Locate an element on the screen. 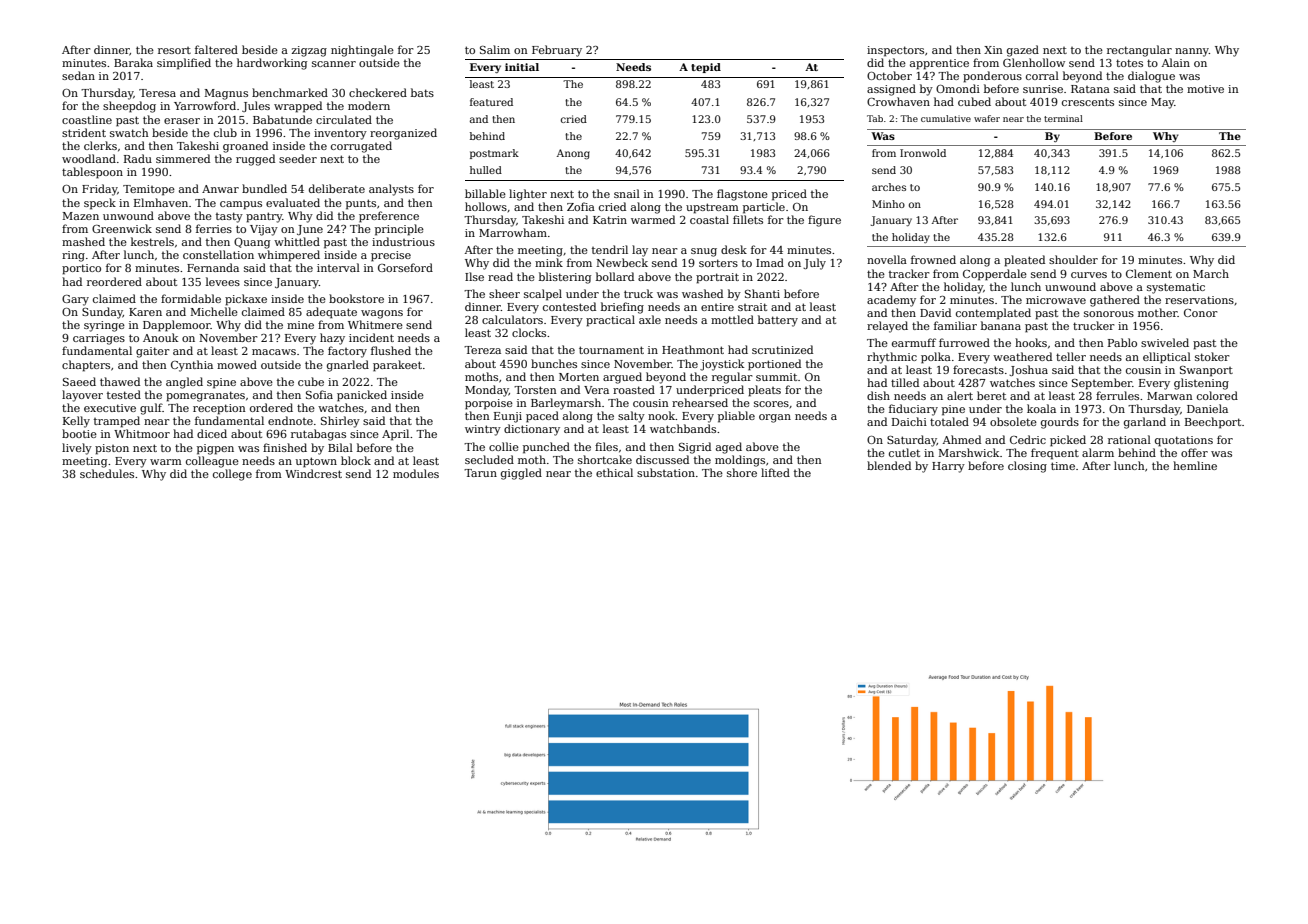 The height and width of the screenshot is (924, 1308). Beechport is located at coordinates (1213, 423).
